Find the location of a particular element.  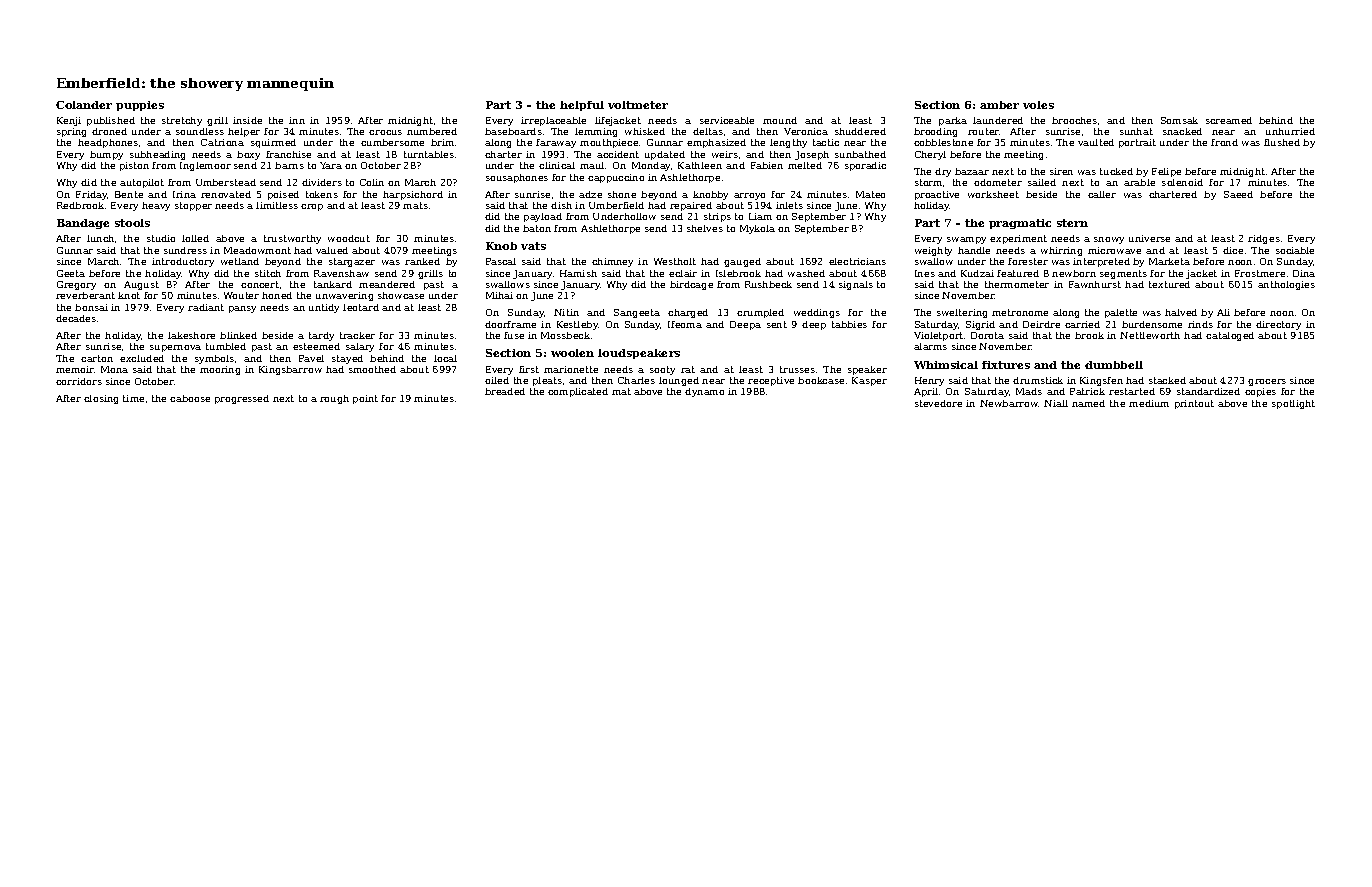

progressed is located at coordinates (242, 399).
